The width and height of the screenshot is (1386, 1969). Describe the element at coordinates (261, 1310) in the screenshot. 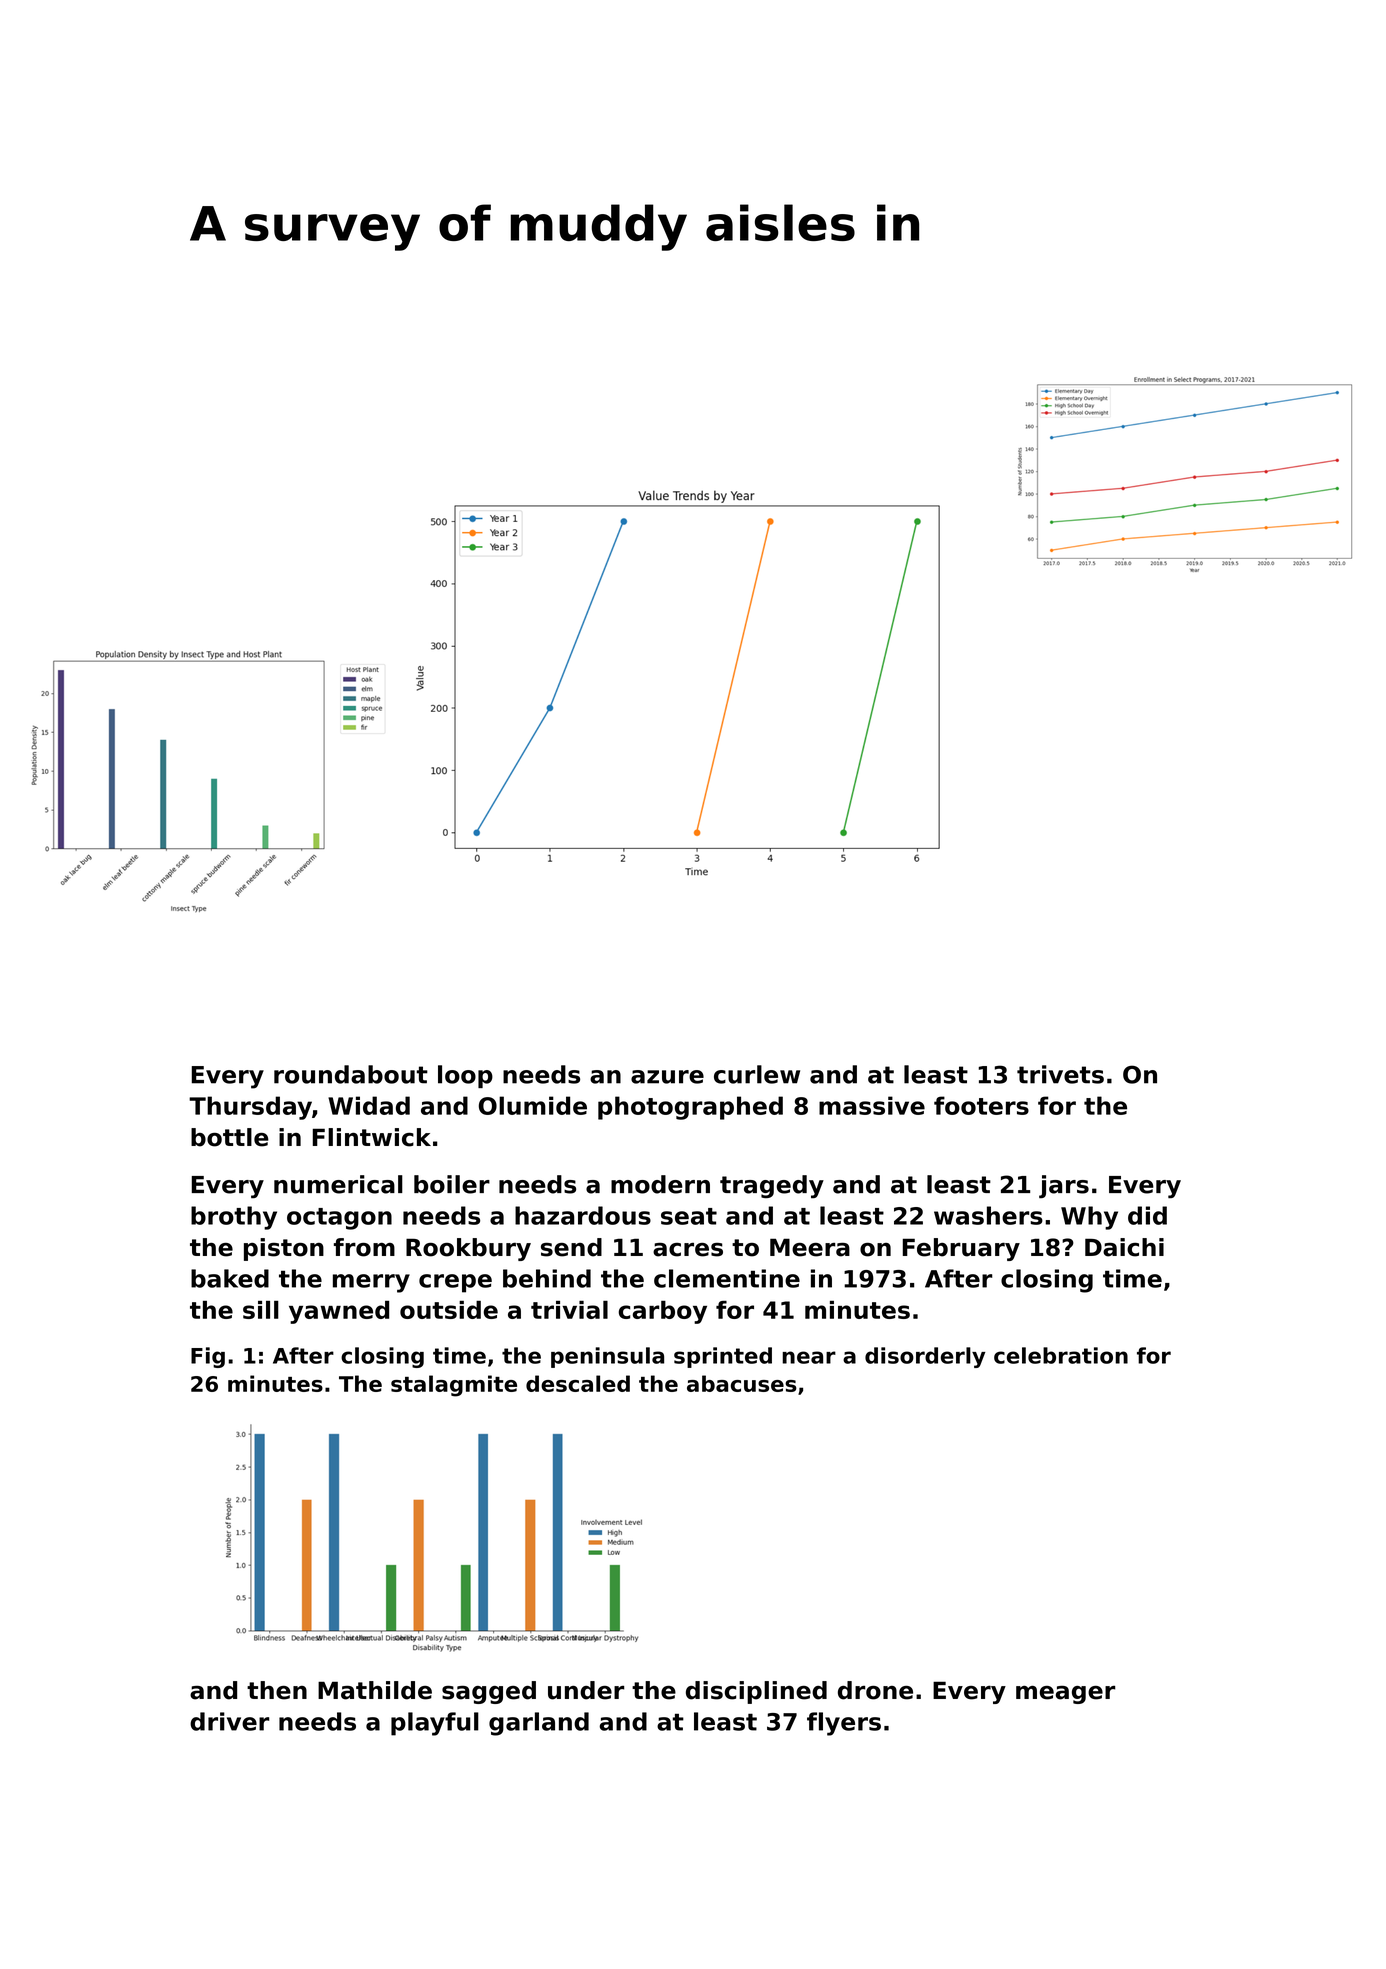

I see `sill` at that location.
